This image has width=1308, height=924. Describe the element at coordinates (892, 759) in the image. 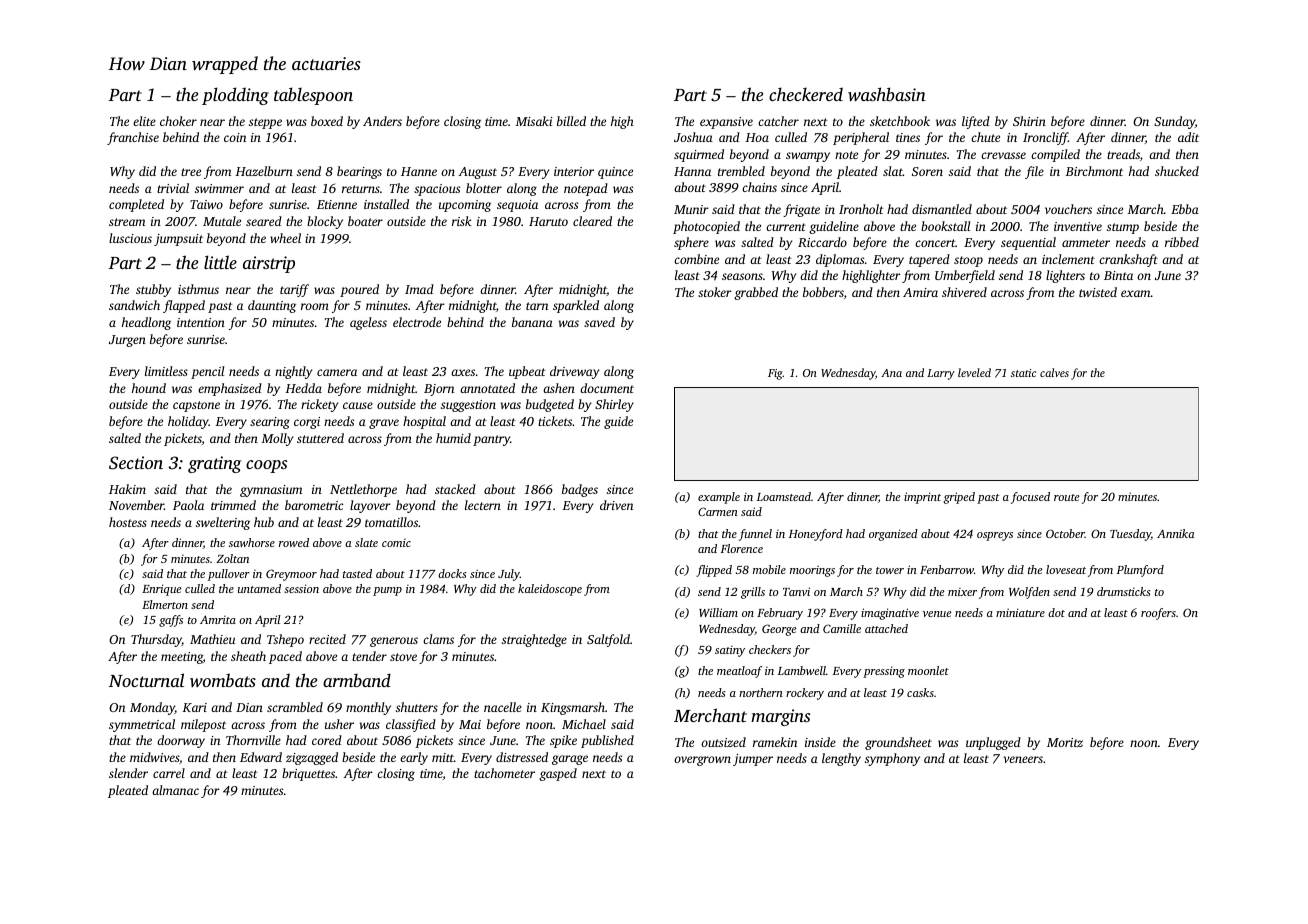

I see `symphony` at that location.
